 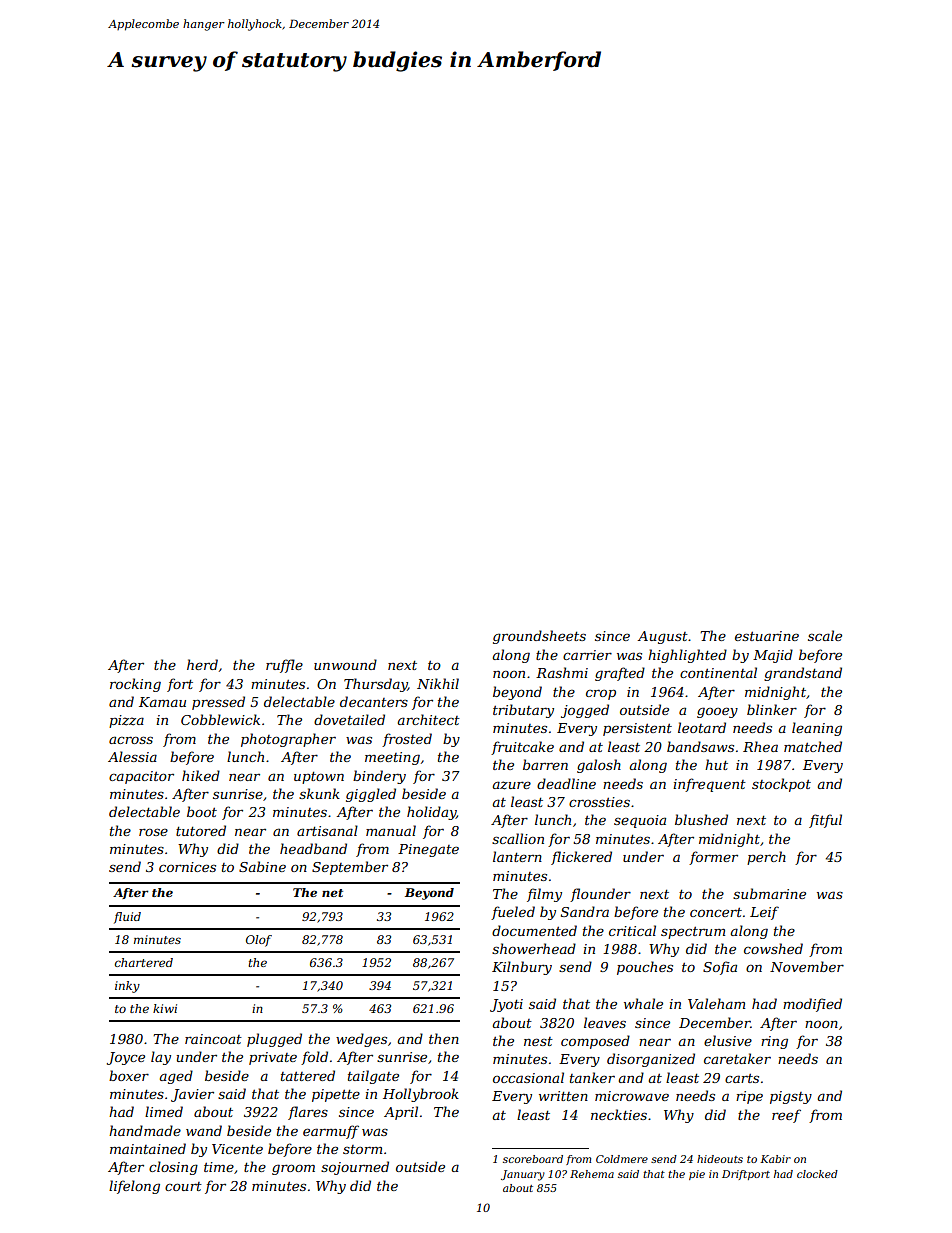 I want to click on Vicente, so click(x=237, y=1149).
